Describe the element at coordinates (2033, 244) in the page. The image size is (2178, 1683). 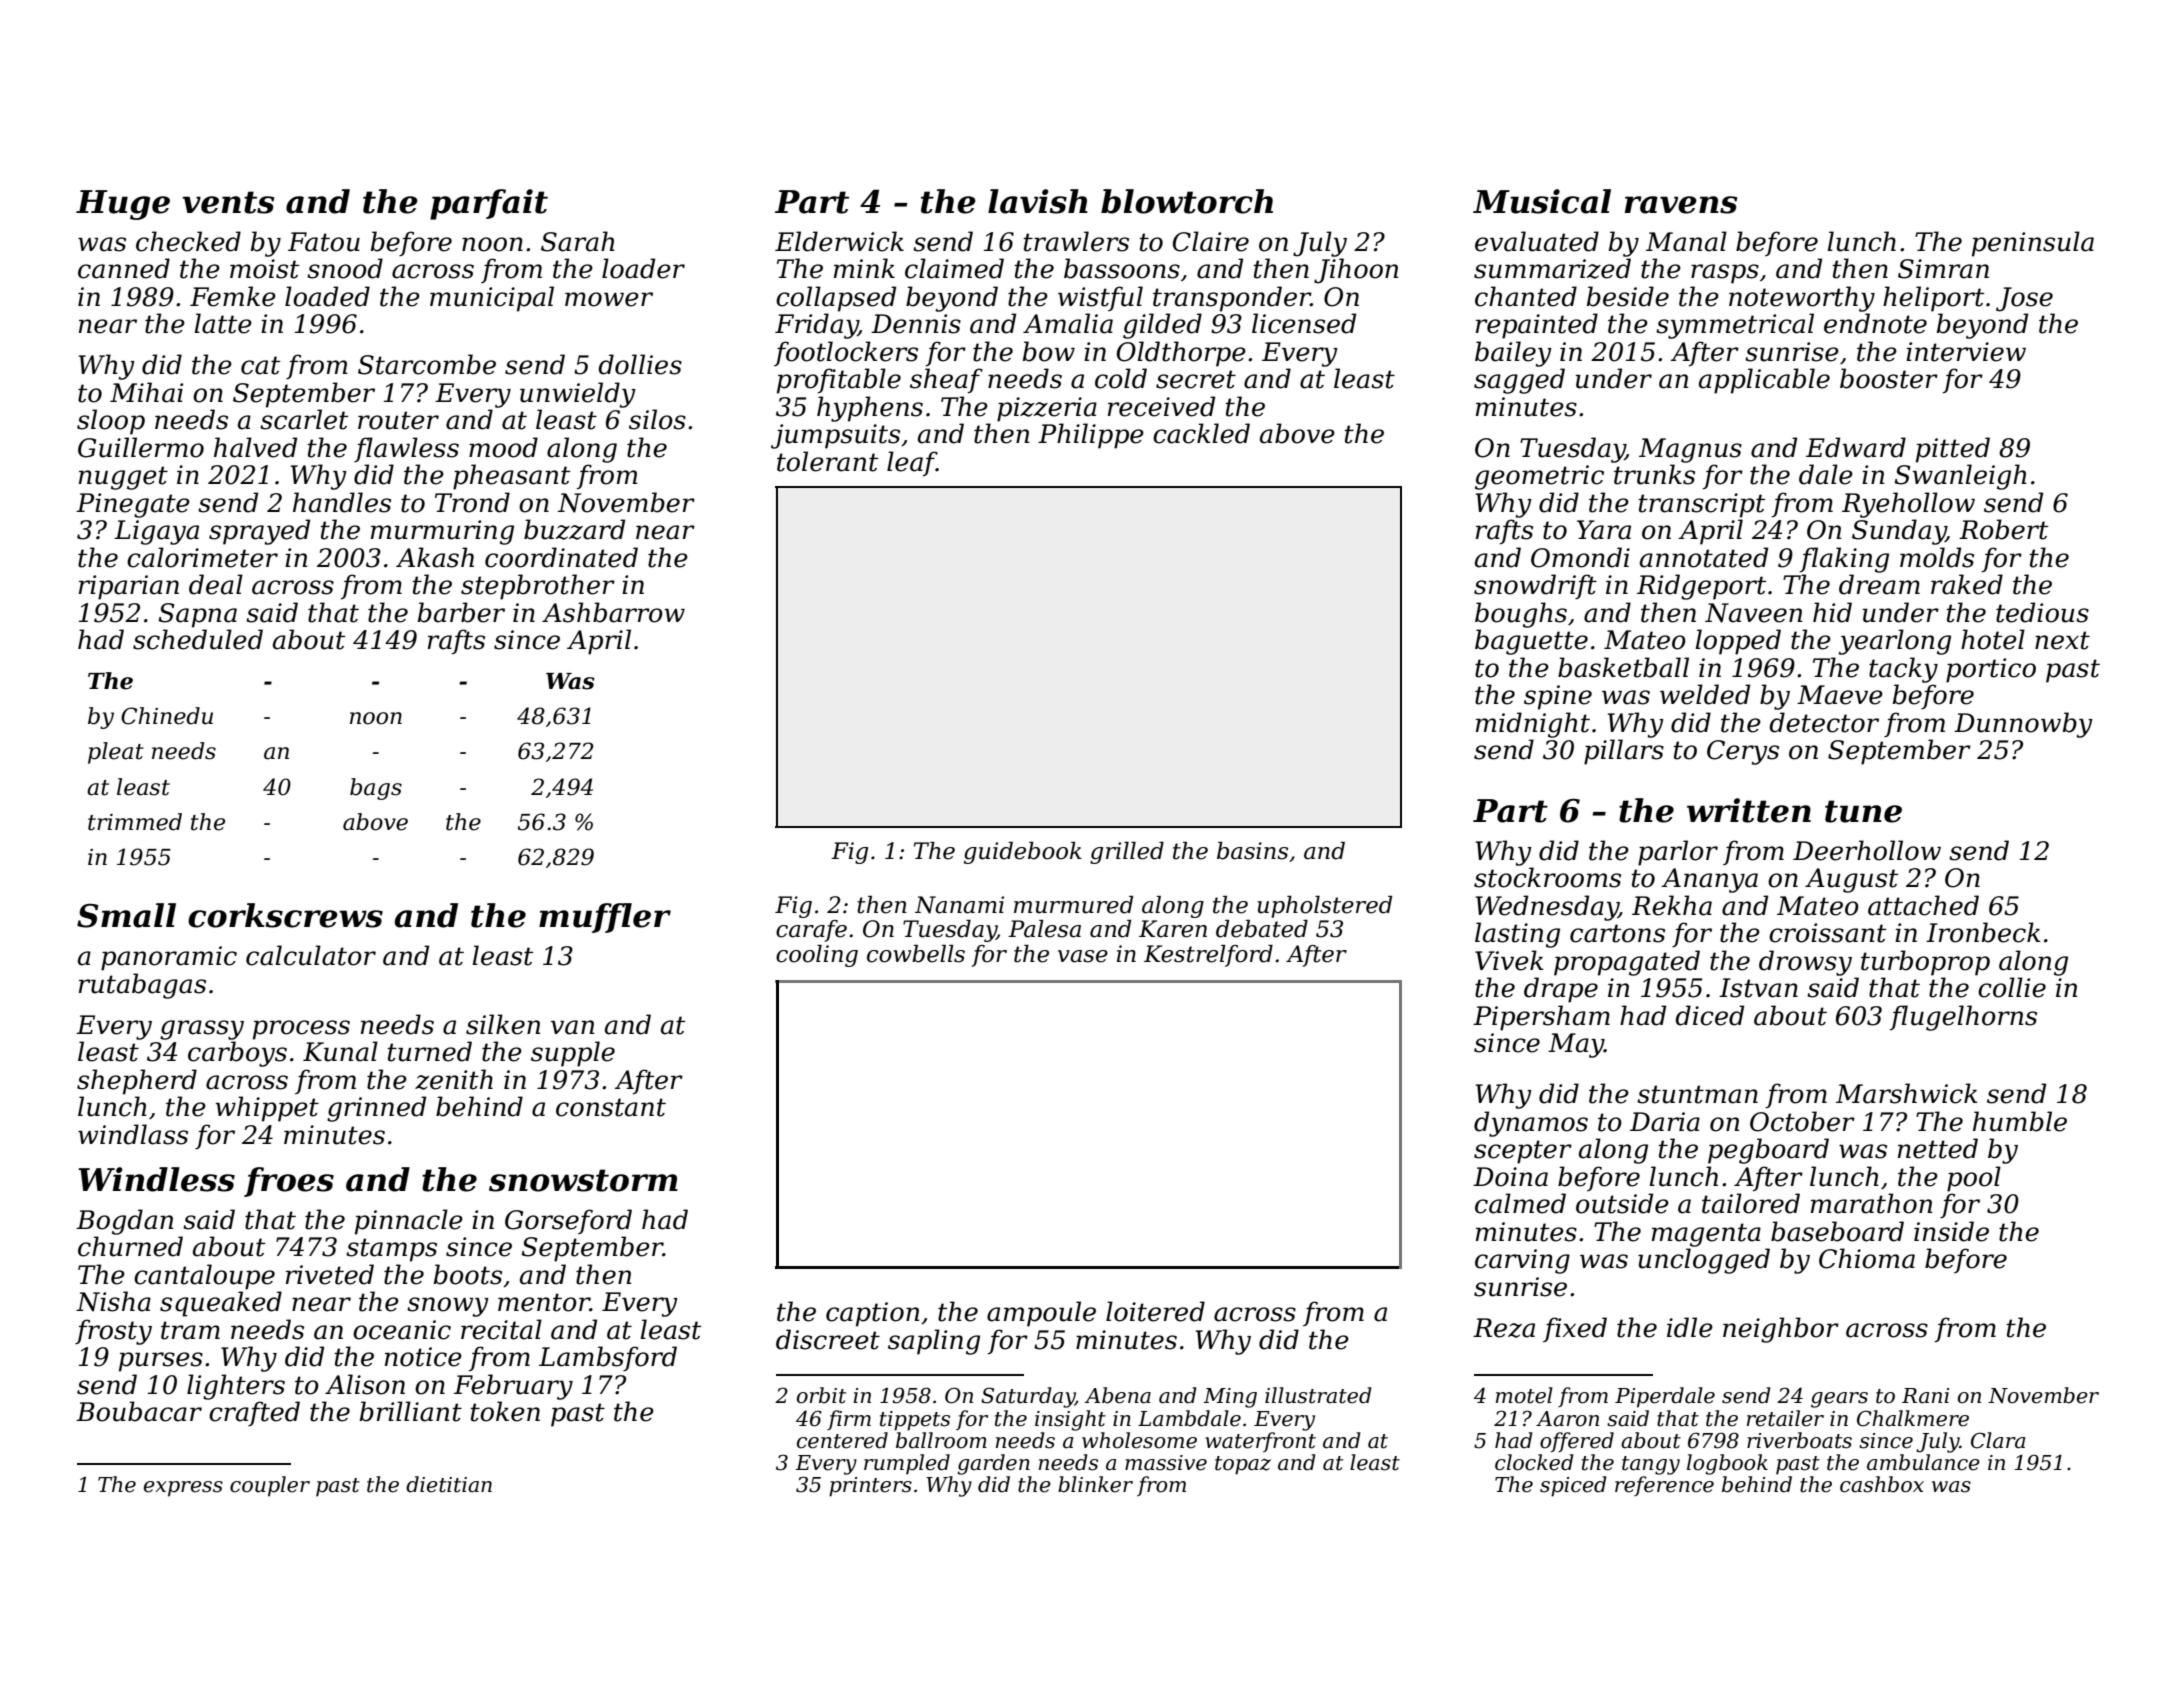
I see `peninsula` at that location.
